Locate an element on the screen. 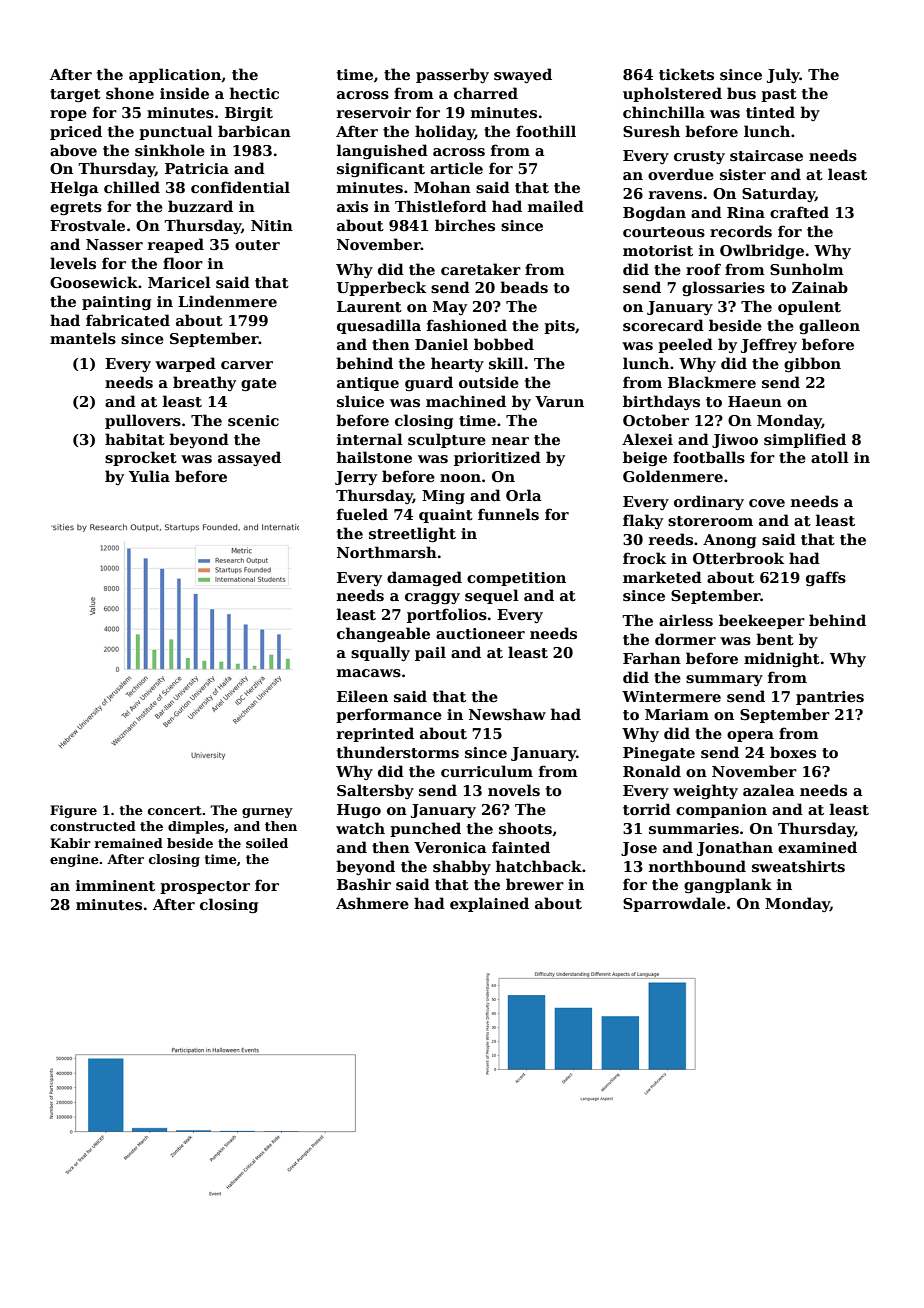 This screenshot has width=924, height=1308. foothill is located at coordinates (546, 131).
